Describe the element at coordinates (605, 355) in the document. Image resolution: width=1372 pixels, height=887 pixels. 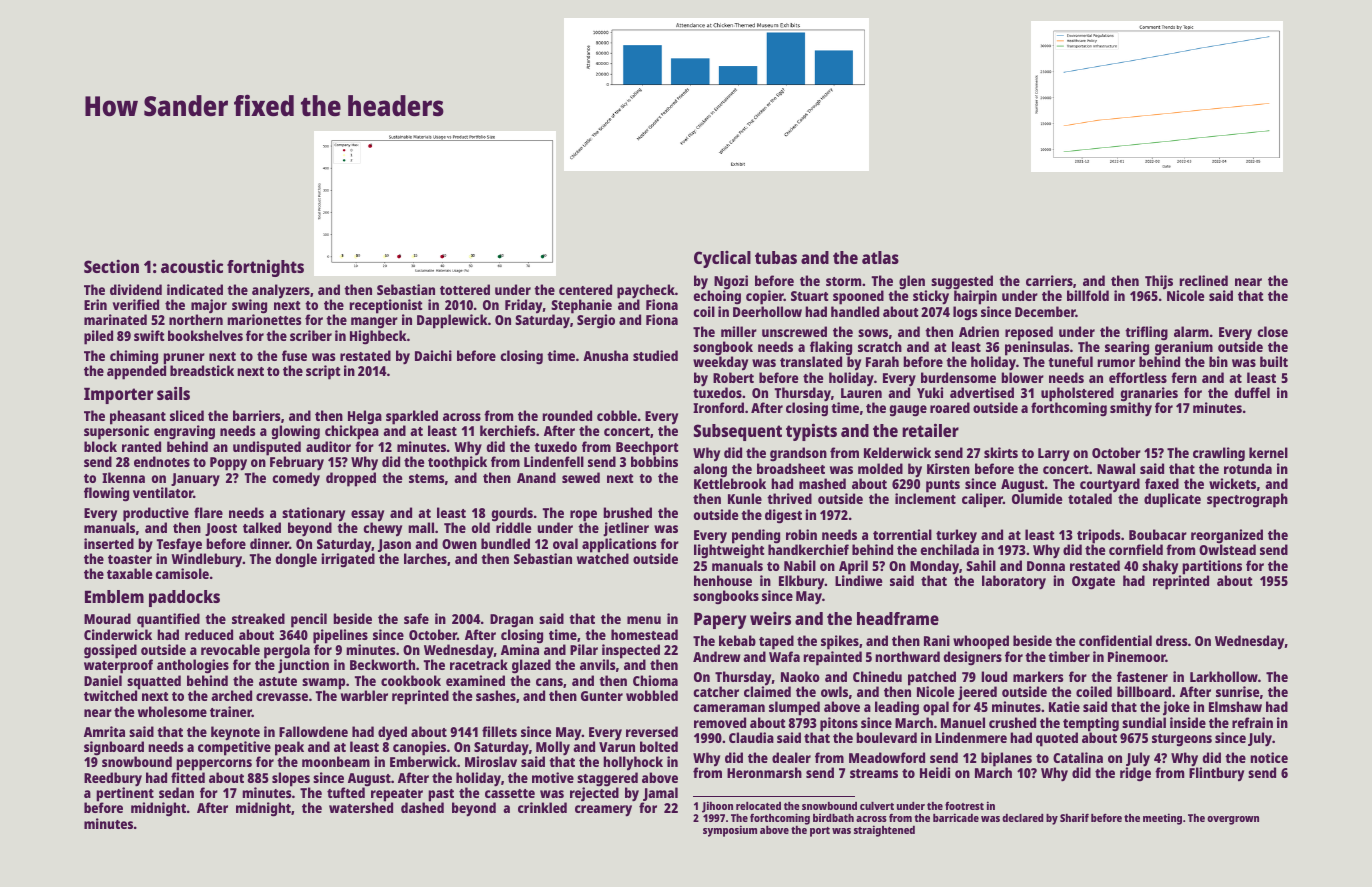
I see `Anusha` at that location.
